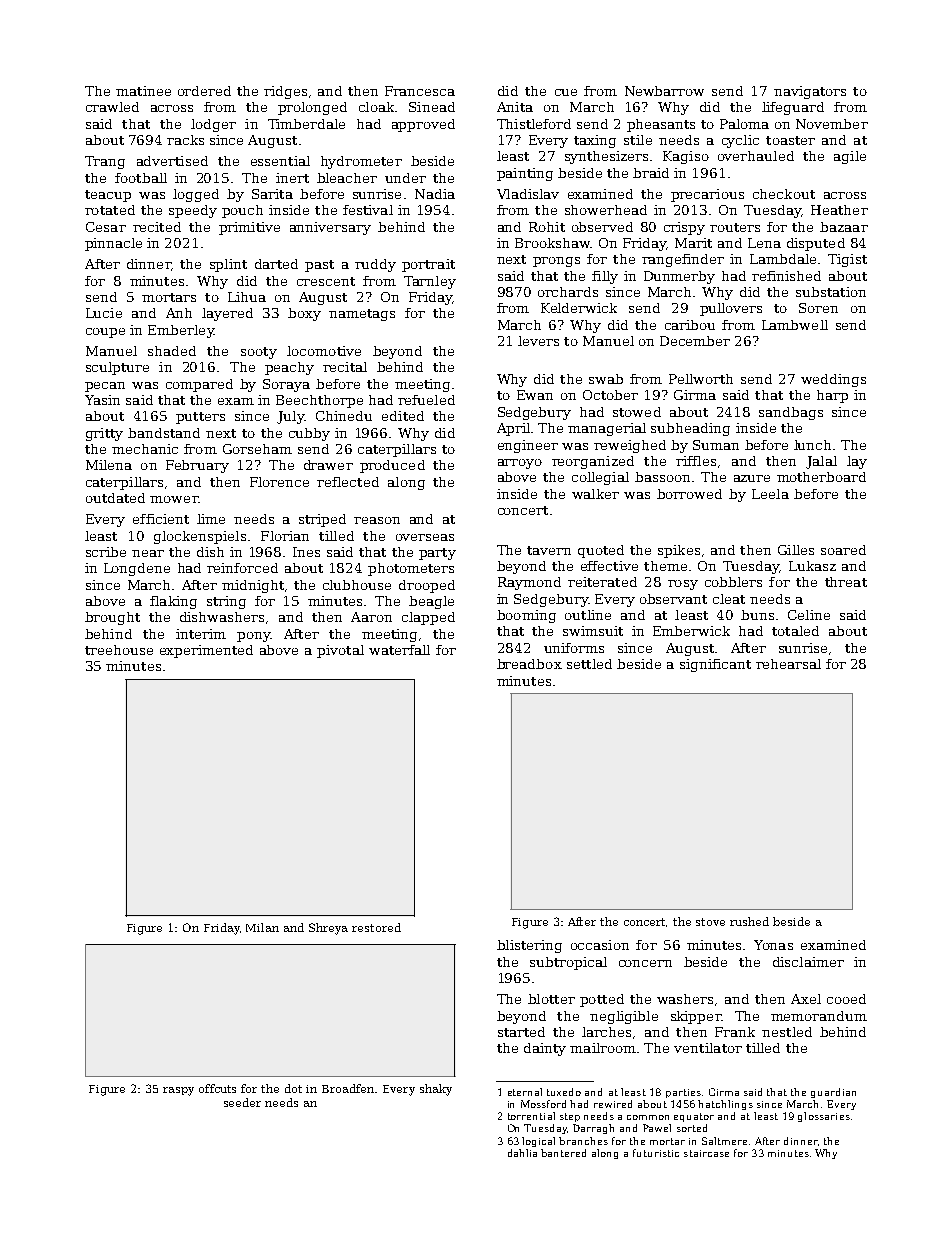 The width and height of the image is (952, 1233). What do you see at coordinates (706, 1153) in the image?
I see `staircase` at bounding box center [706, 1153].
